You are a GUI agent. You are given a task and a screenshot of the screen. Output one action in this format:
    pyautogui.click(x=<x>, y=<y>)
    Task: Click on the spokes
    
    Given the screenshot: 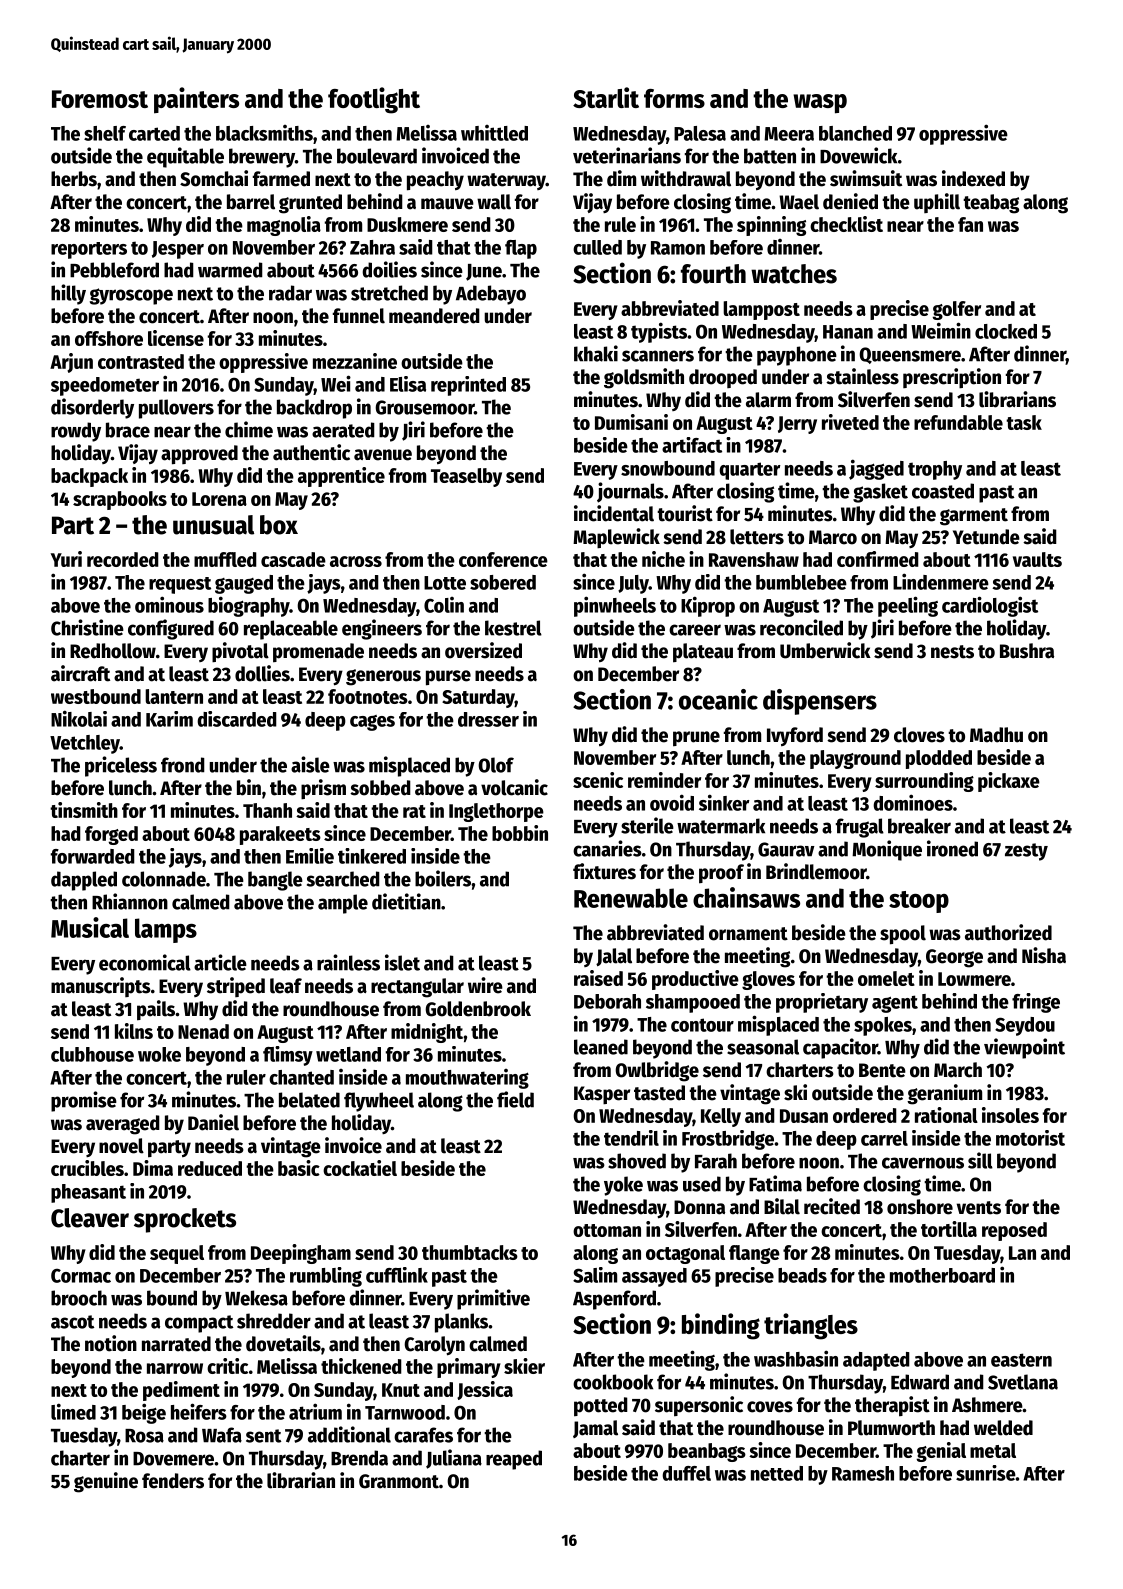 What is the action you would take?
    pyautogui.click(x=883, y=1026)
